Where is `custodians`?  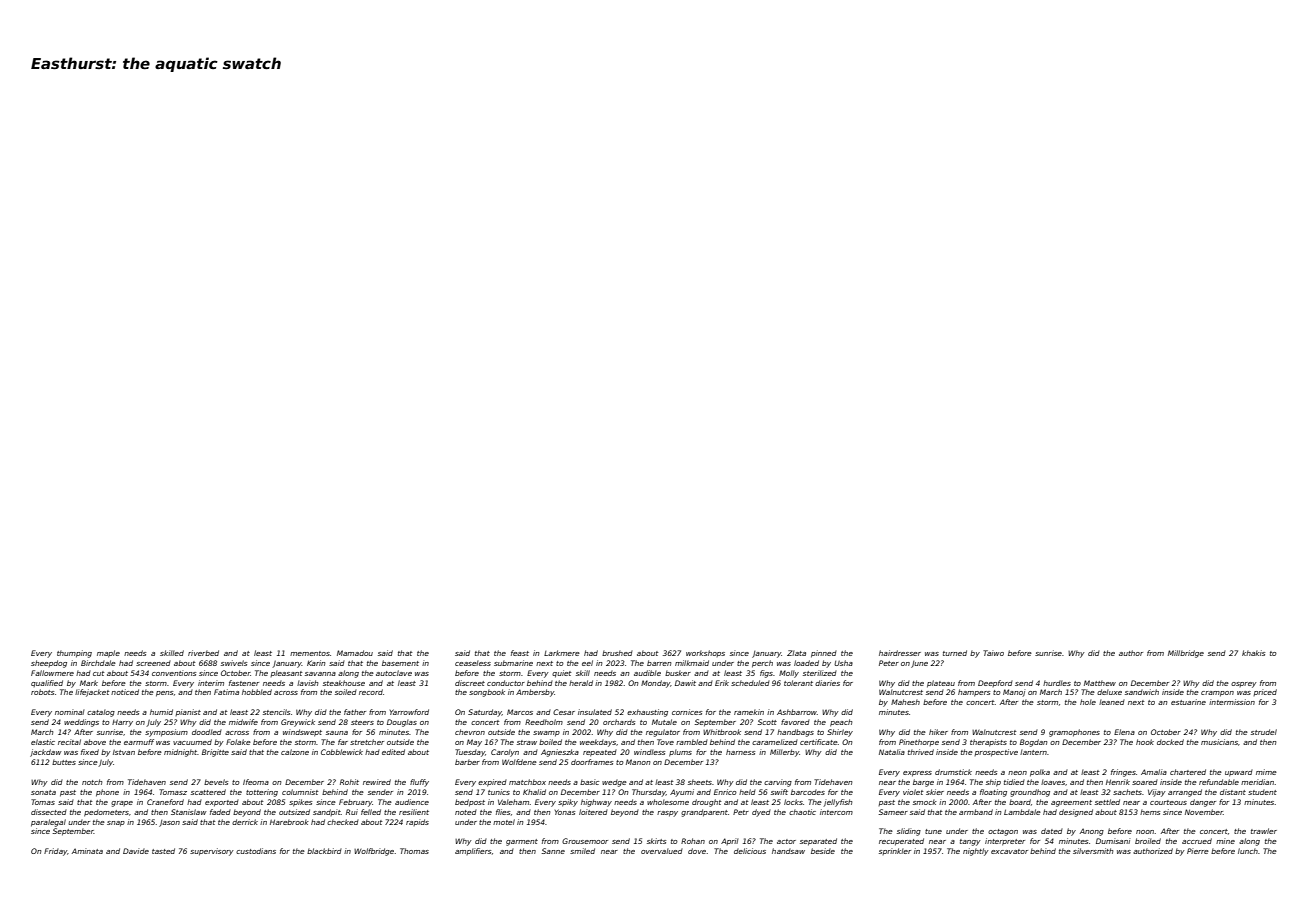
custodians is located at coordinates (256, 851).
